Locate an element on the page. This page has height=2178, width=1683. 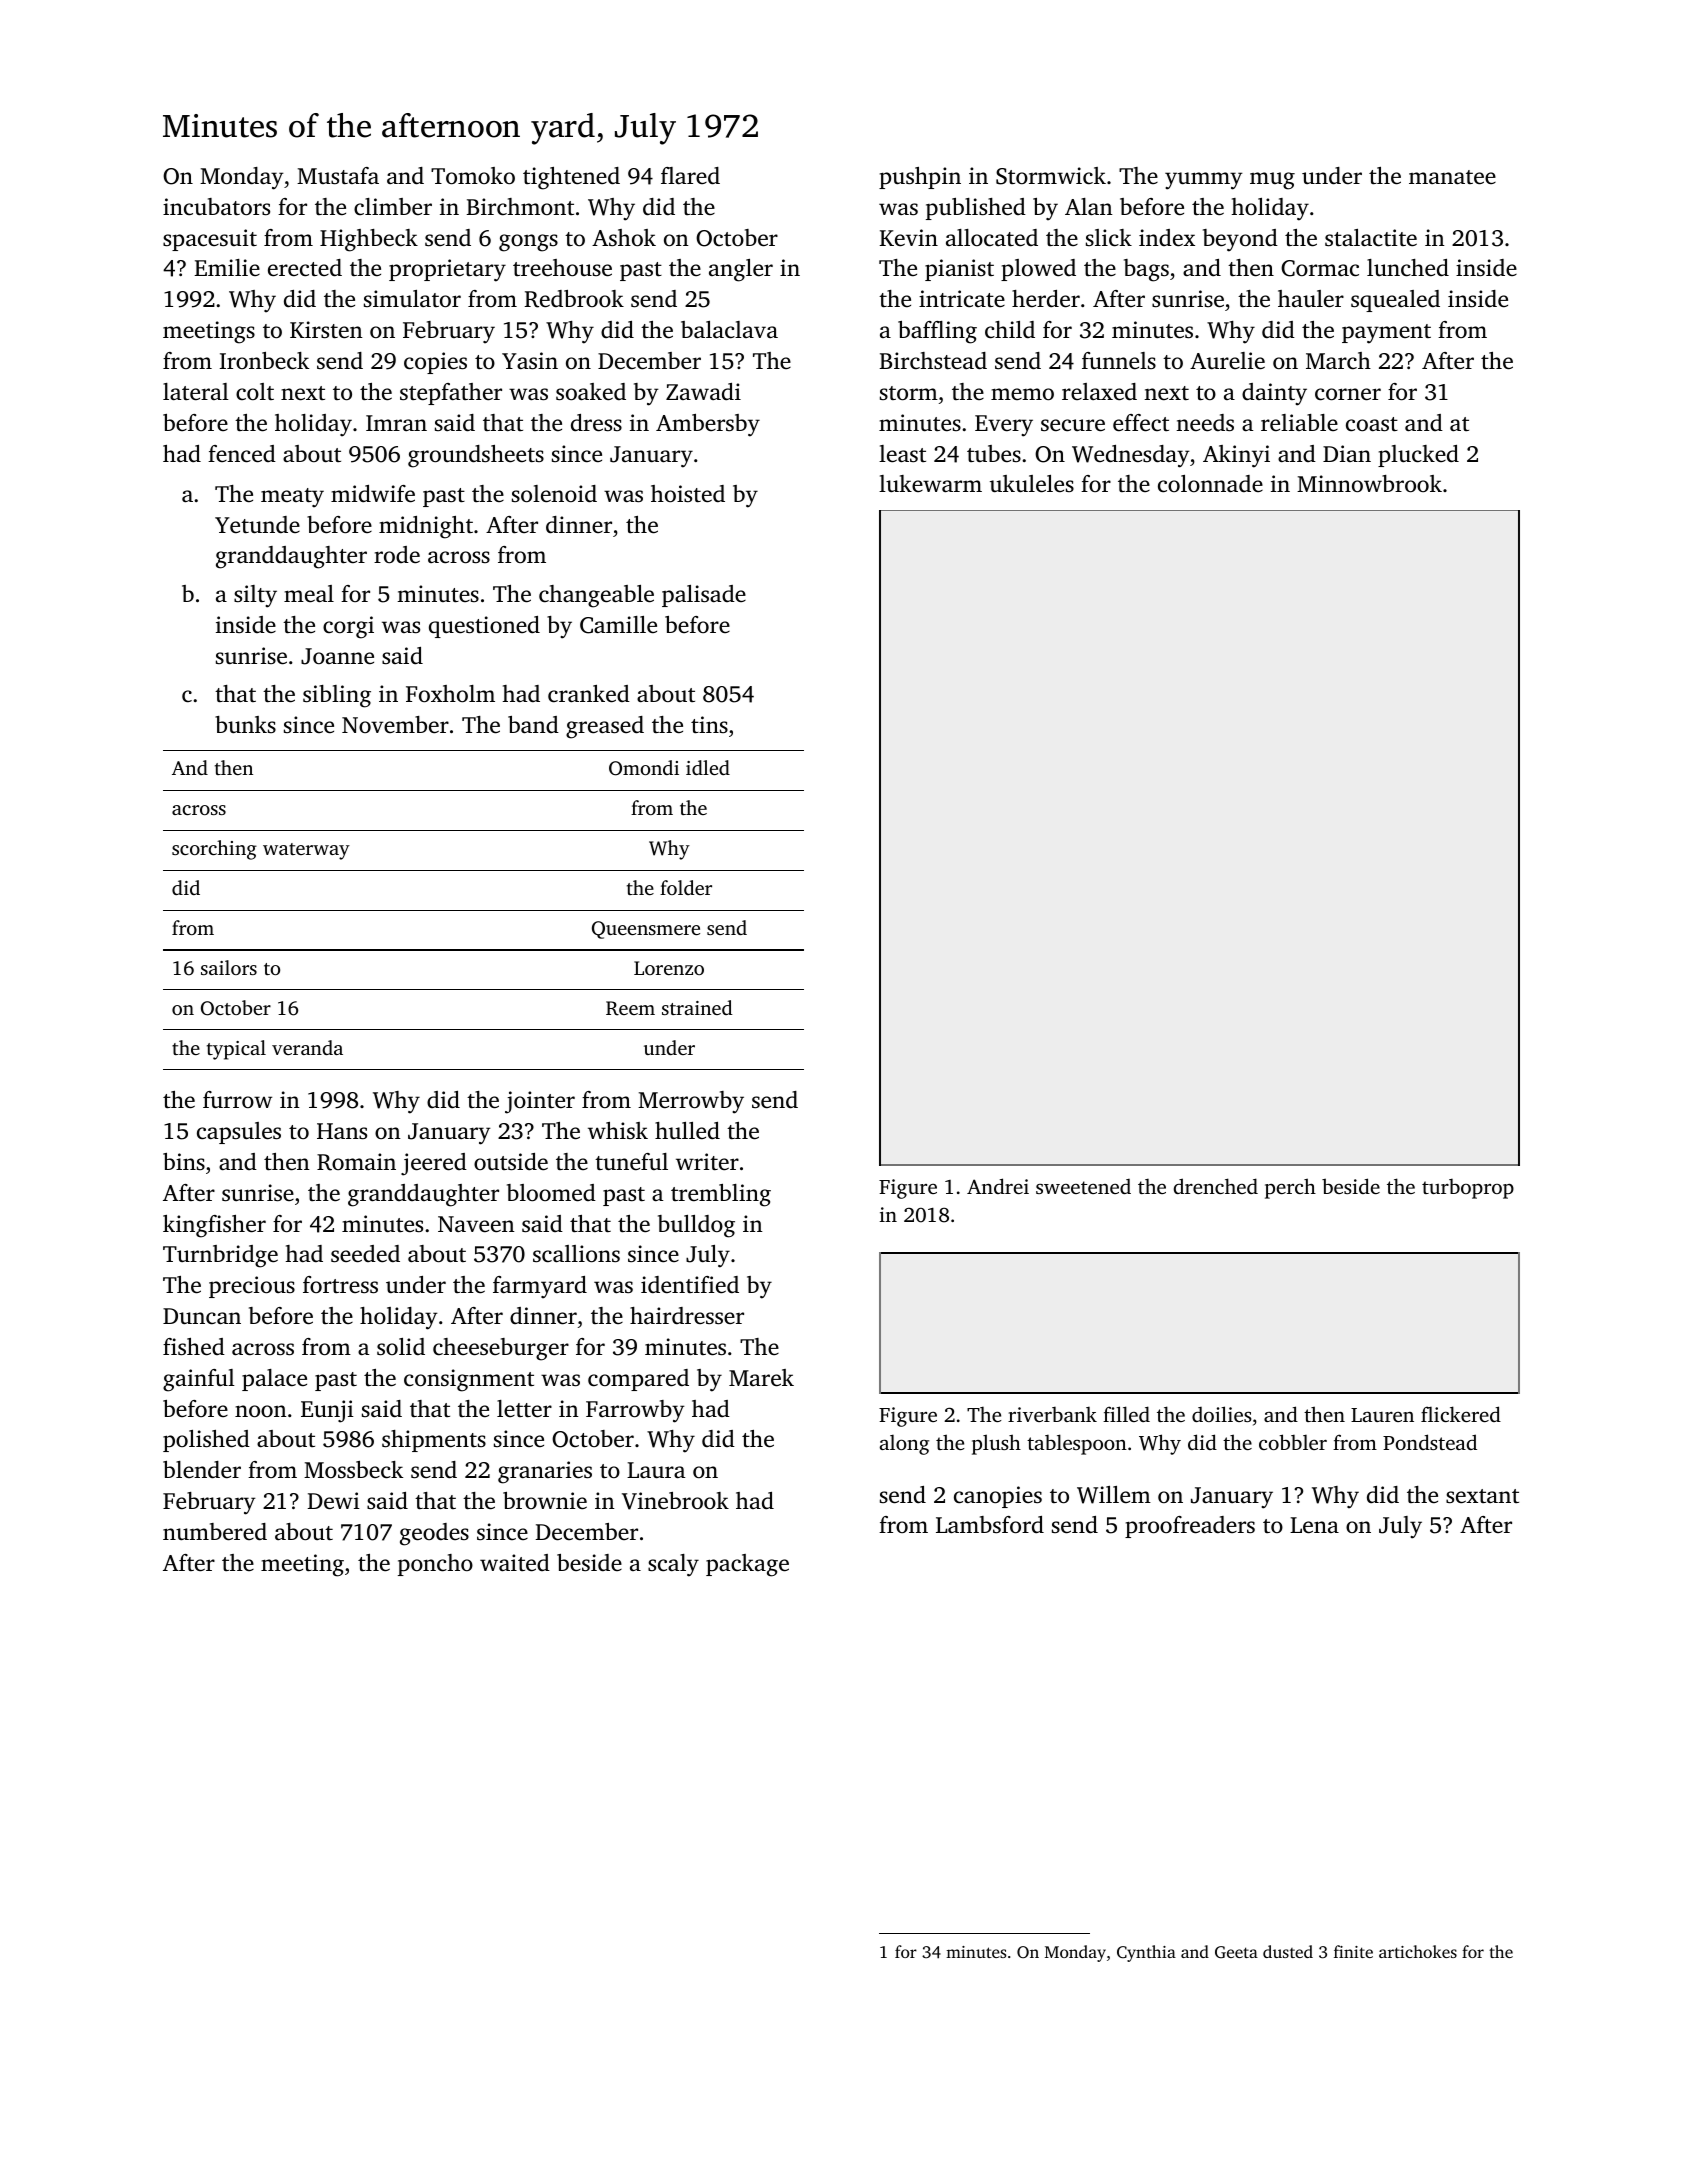
perch is located at coordinates (1290, 1188).
